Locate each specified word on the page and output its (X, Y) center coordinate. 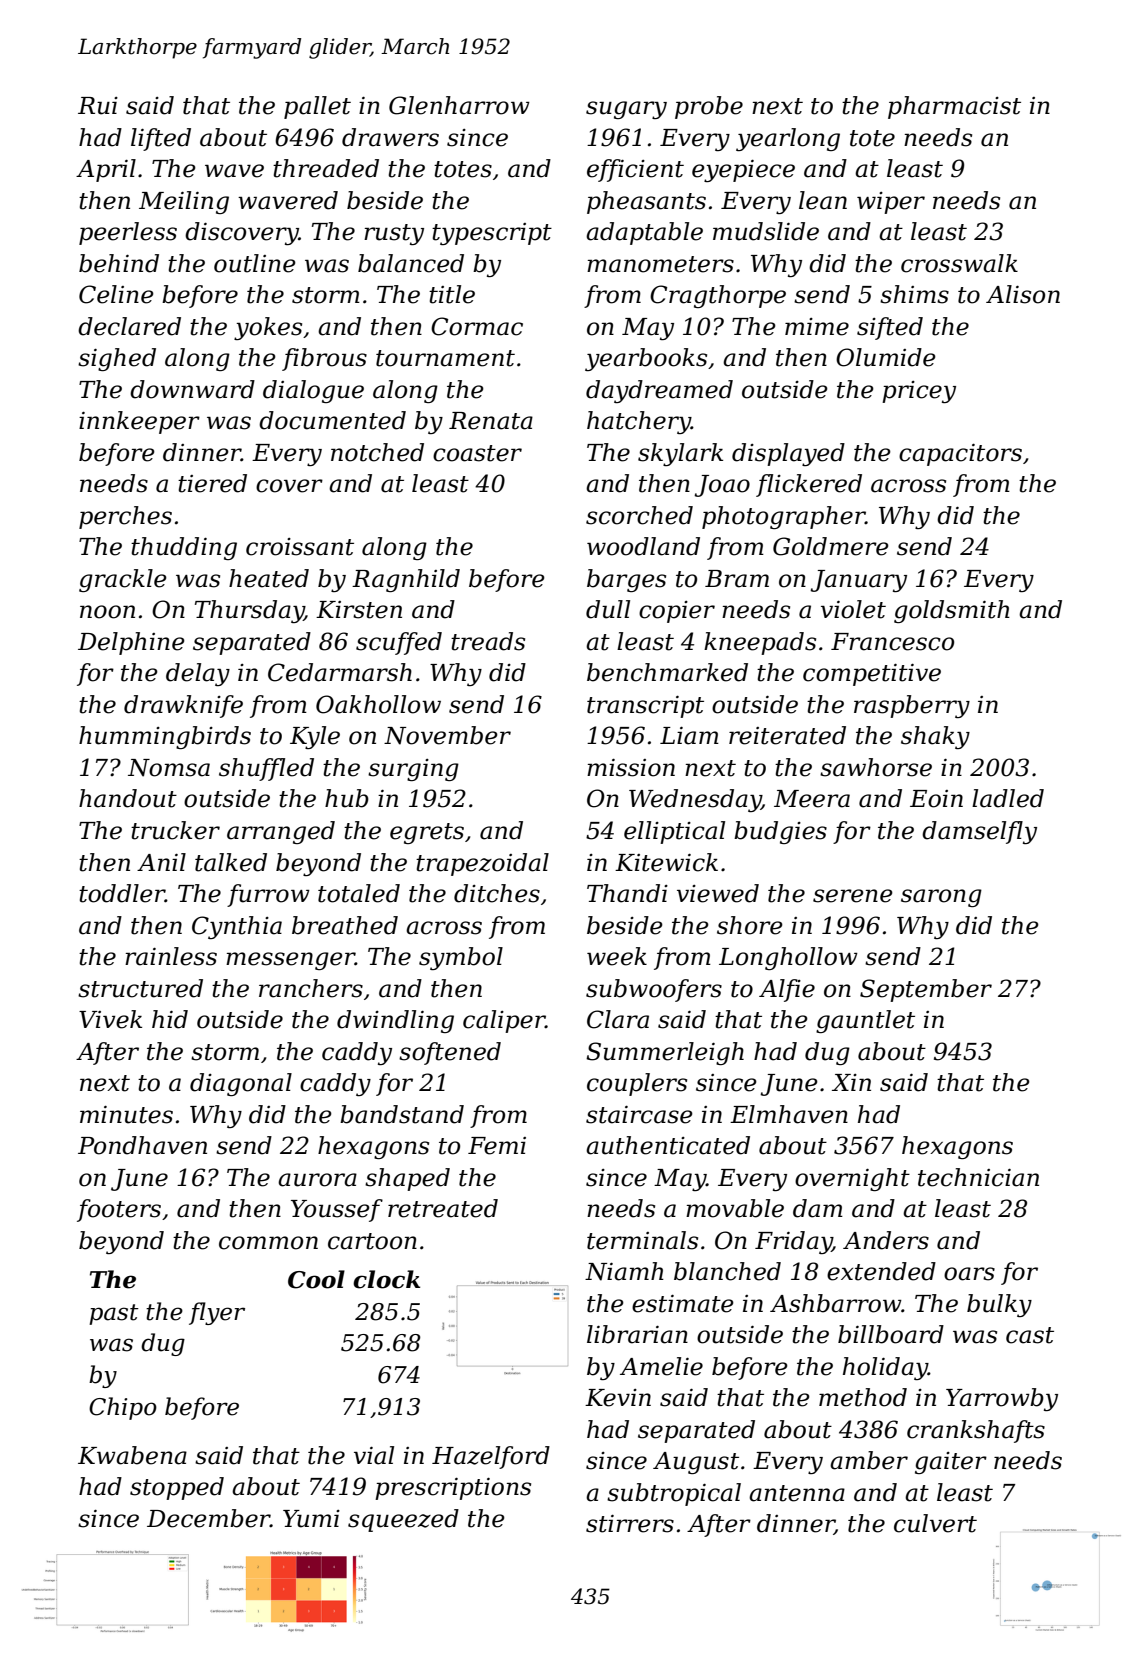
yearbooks (646, 359)
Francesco (892, 642)
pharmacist (954, 107)
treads (488, 641)
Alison (1023, 294)
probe (709, 107)
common (268, 1243)
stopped (177, 1488)
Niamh (624, 1271)
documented (332, 420)
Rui (98, 106)
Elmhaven (789, 1114)
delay (198, 674)
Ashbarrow (836, 1303)
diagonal (241, 1084)
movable (735, 1208)
